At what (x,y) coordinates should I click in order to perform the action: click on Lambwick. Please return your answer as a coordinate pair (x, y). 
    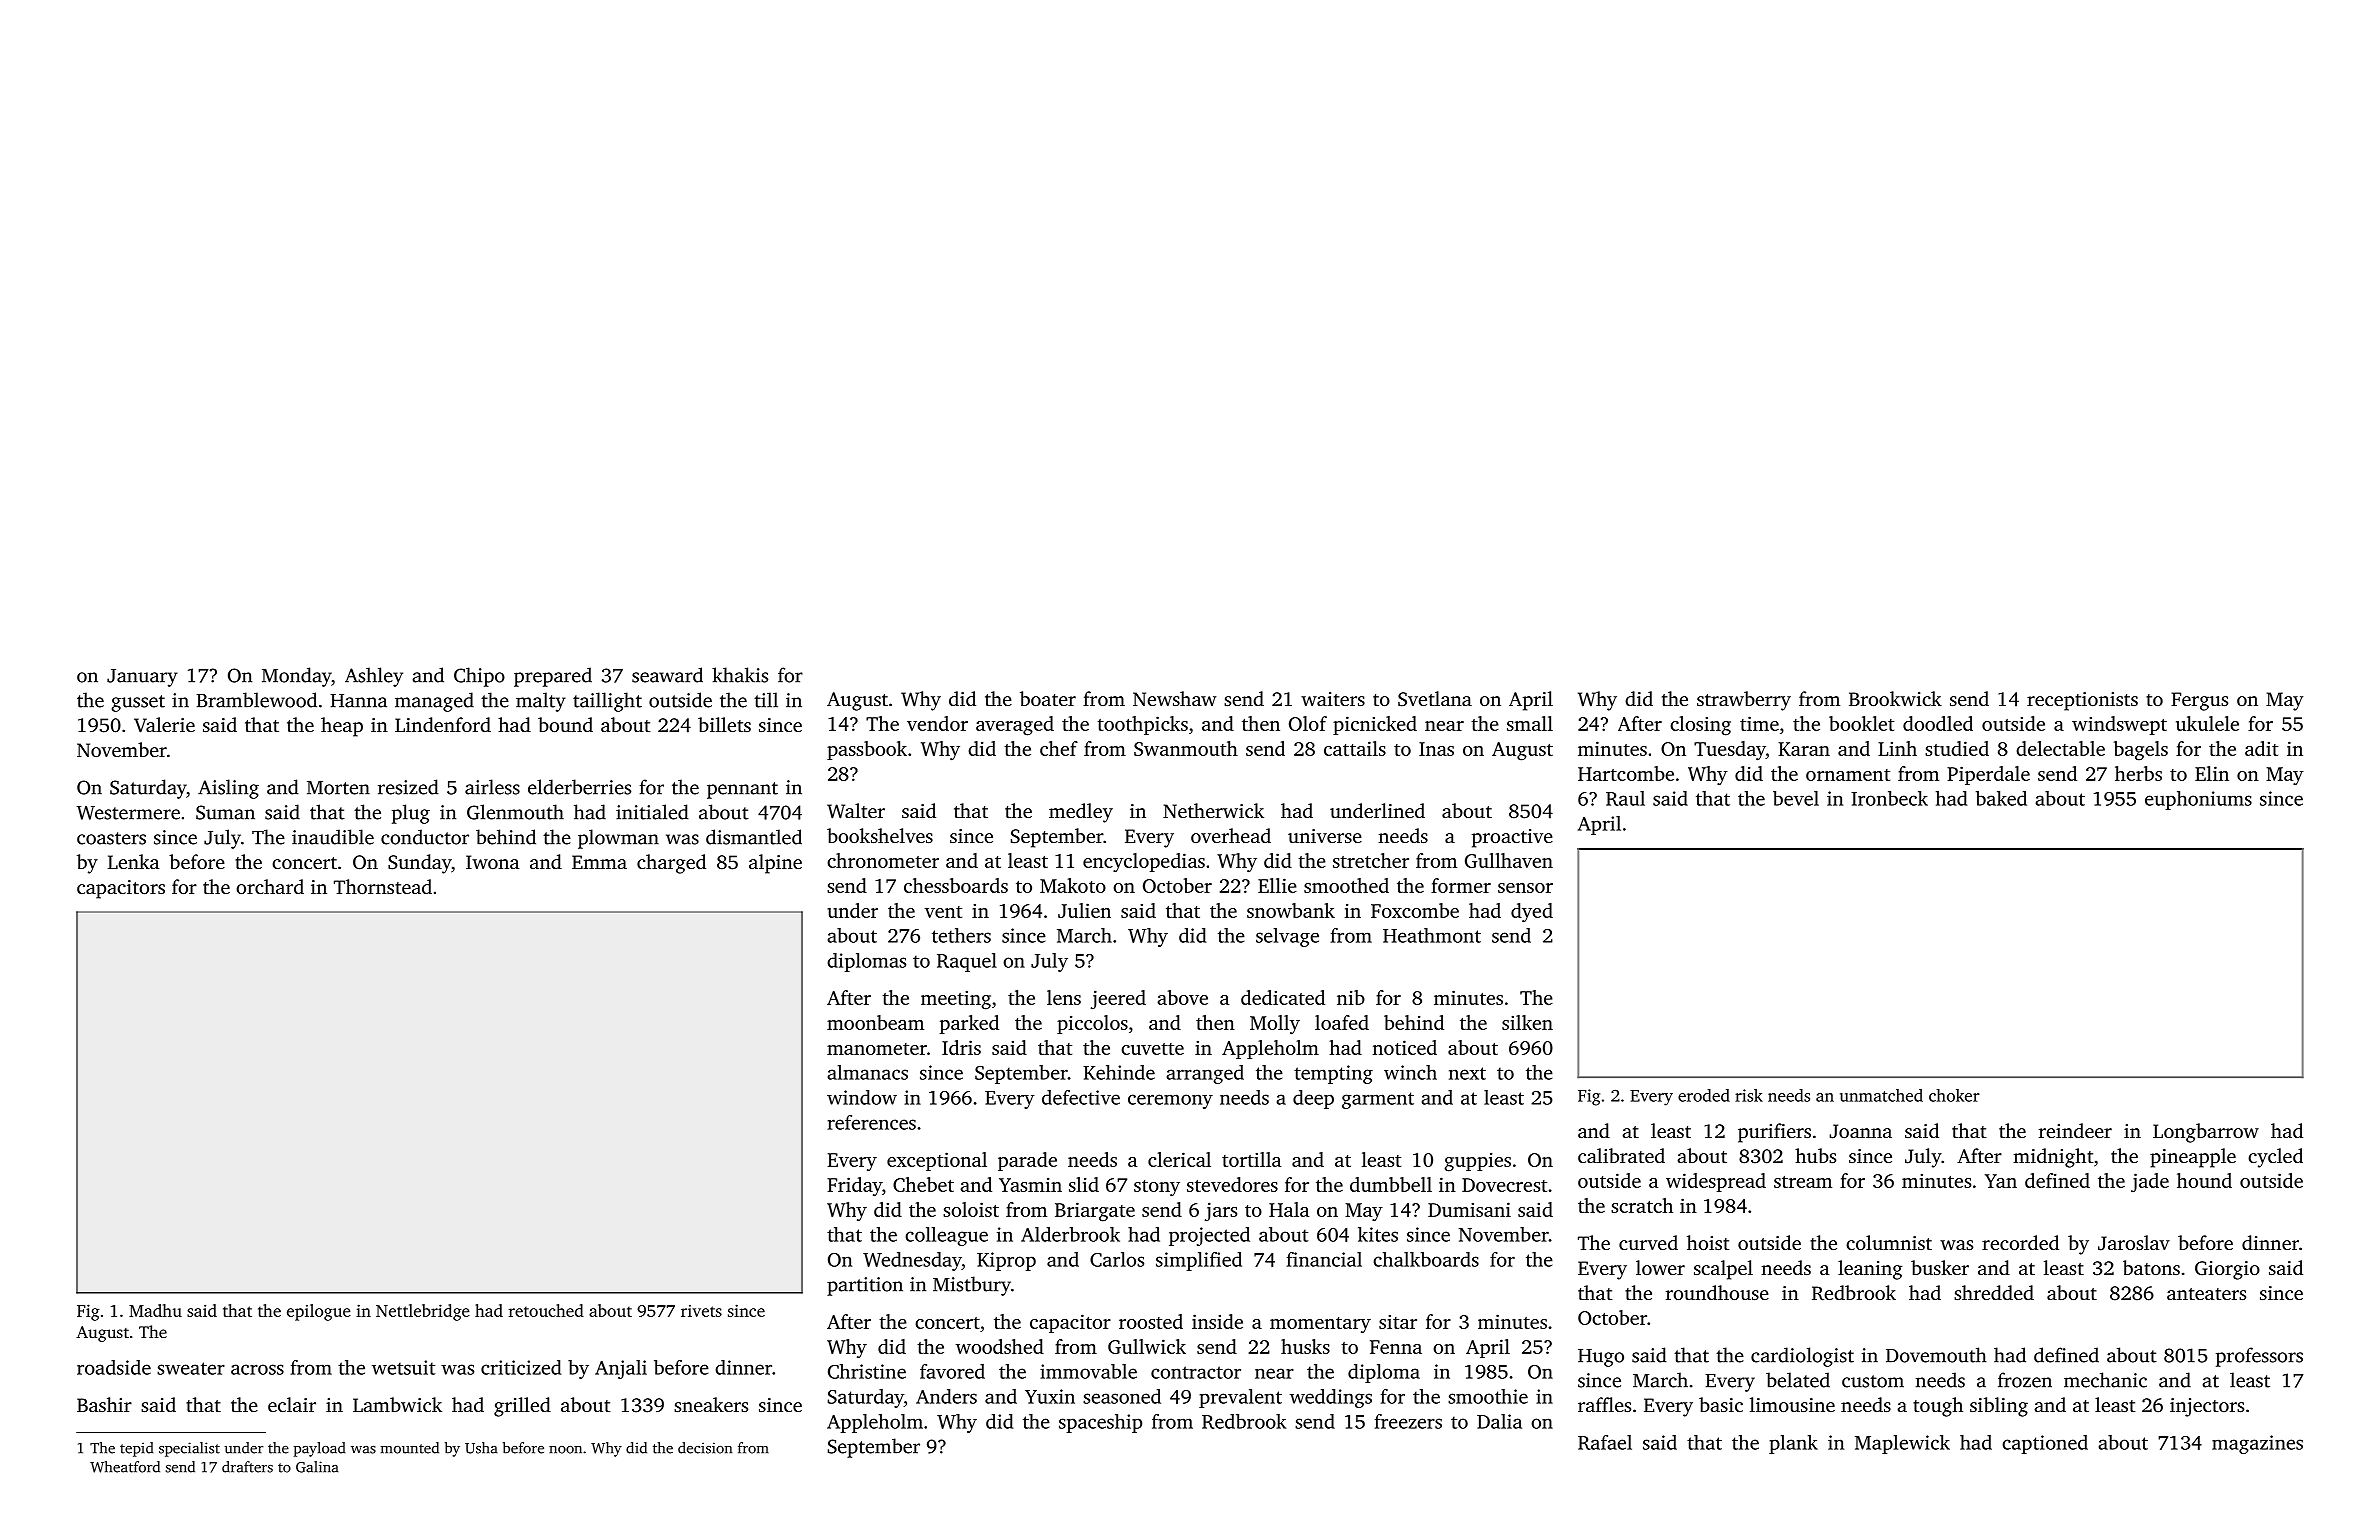
    Looking at the image, I should click on (397, 1404).
